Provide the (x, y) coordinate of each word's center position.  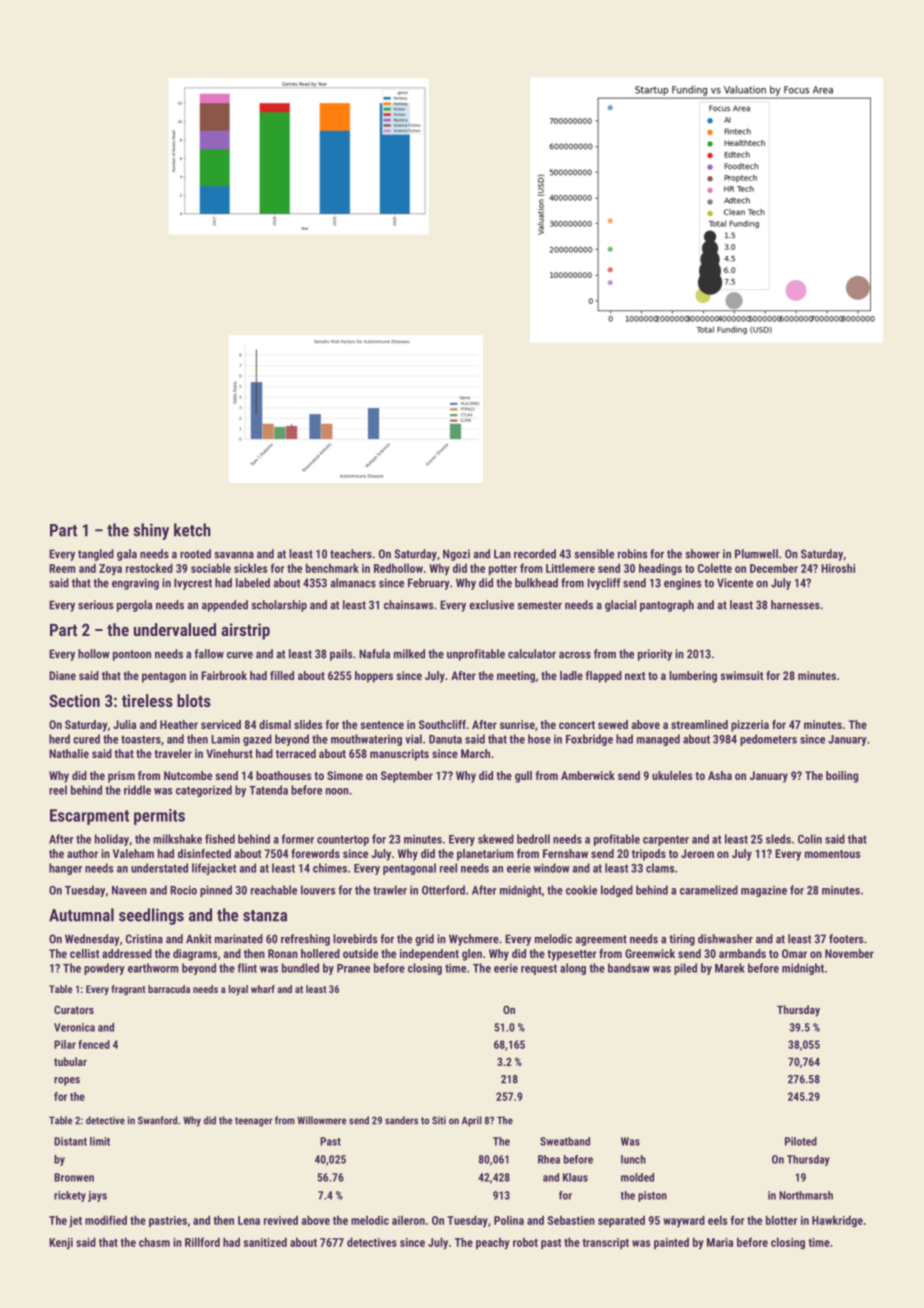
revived (281, 1220)
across (575, 655)
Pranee (353, 968)
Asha (720, 775)
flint (247, 968)
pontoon (132, 655)
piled (685, 969)
